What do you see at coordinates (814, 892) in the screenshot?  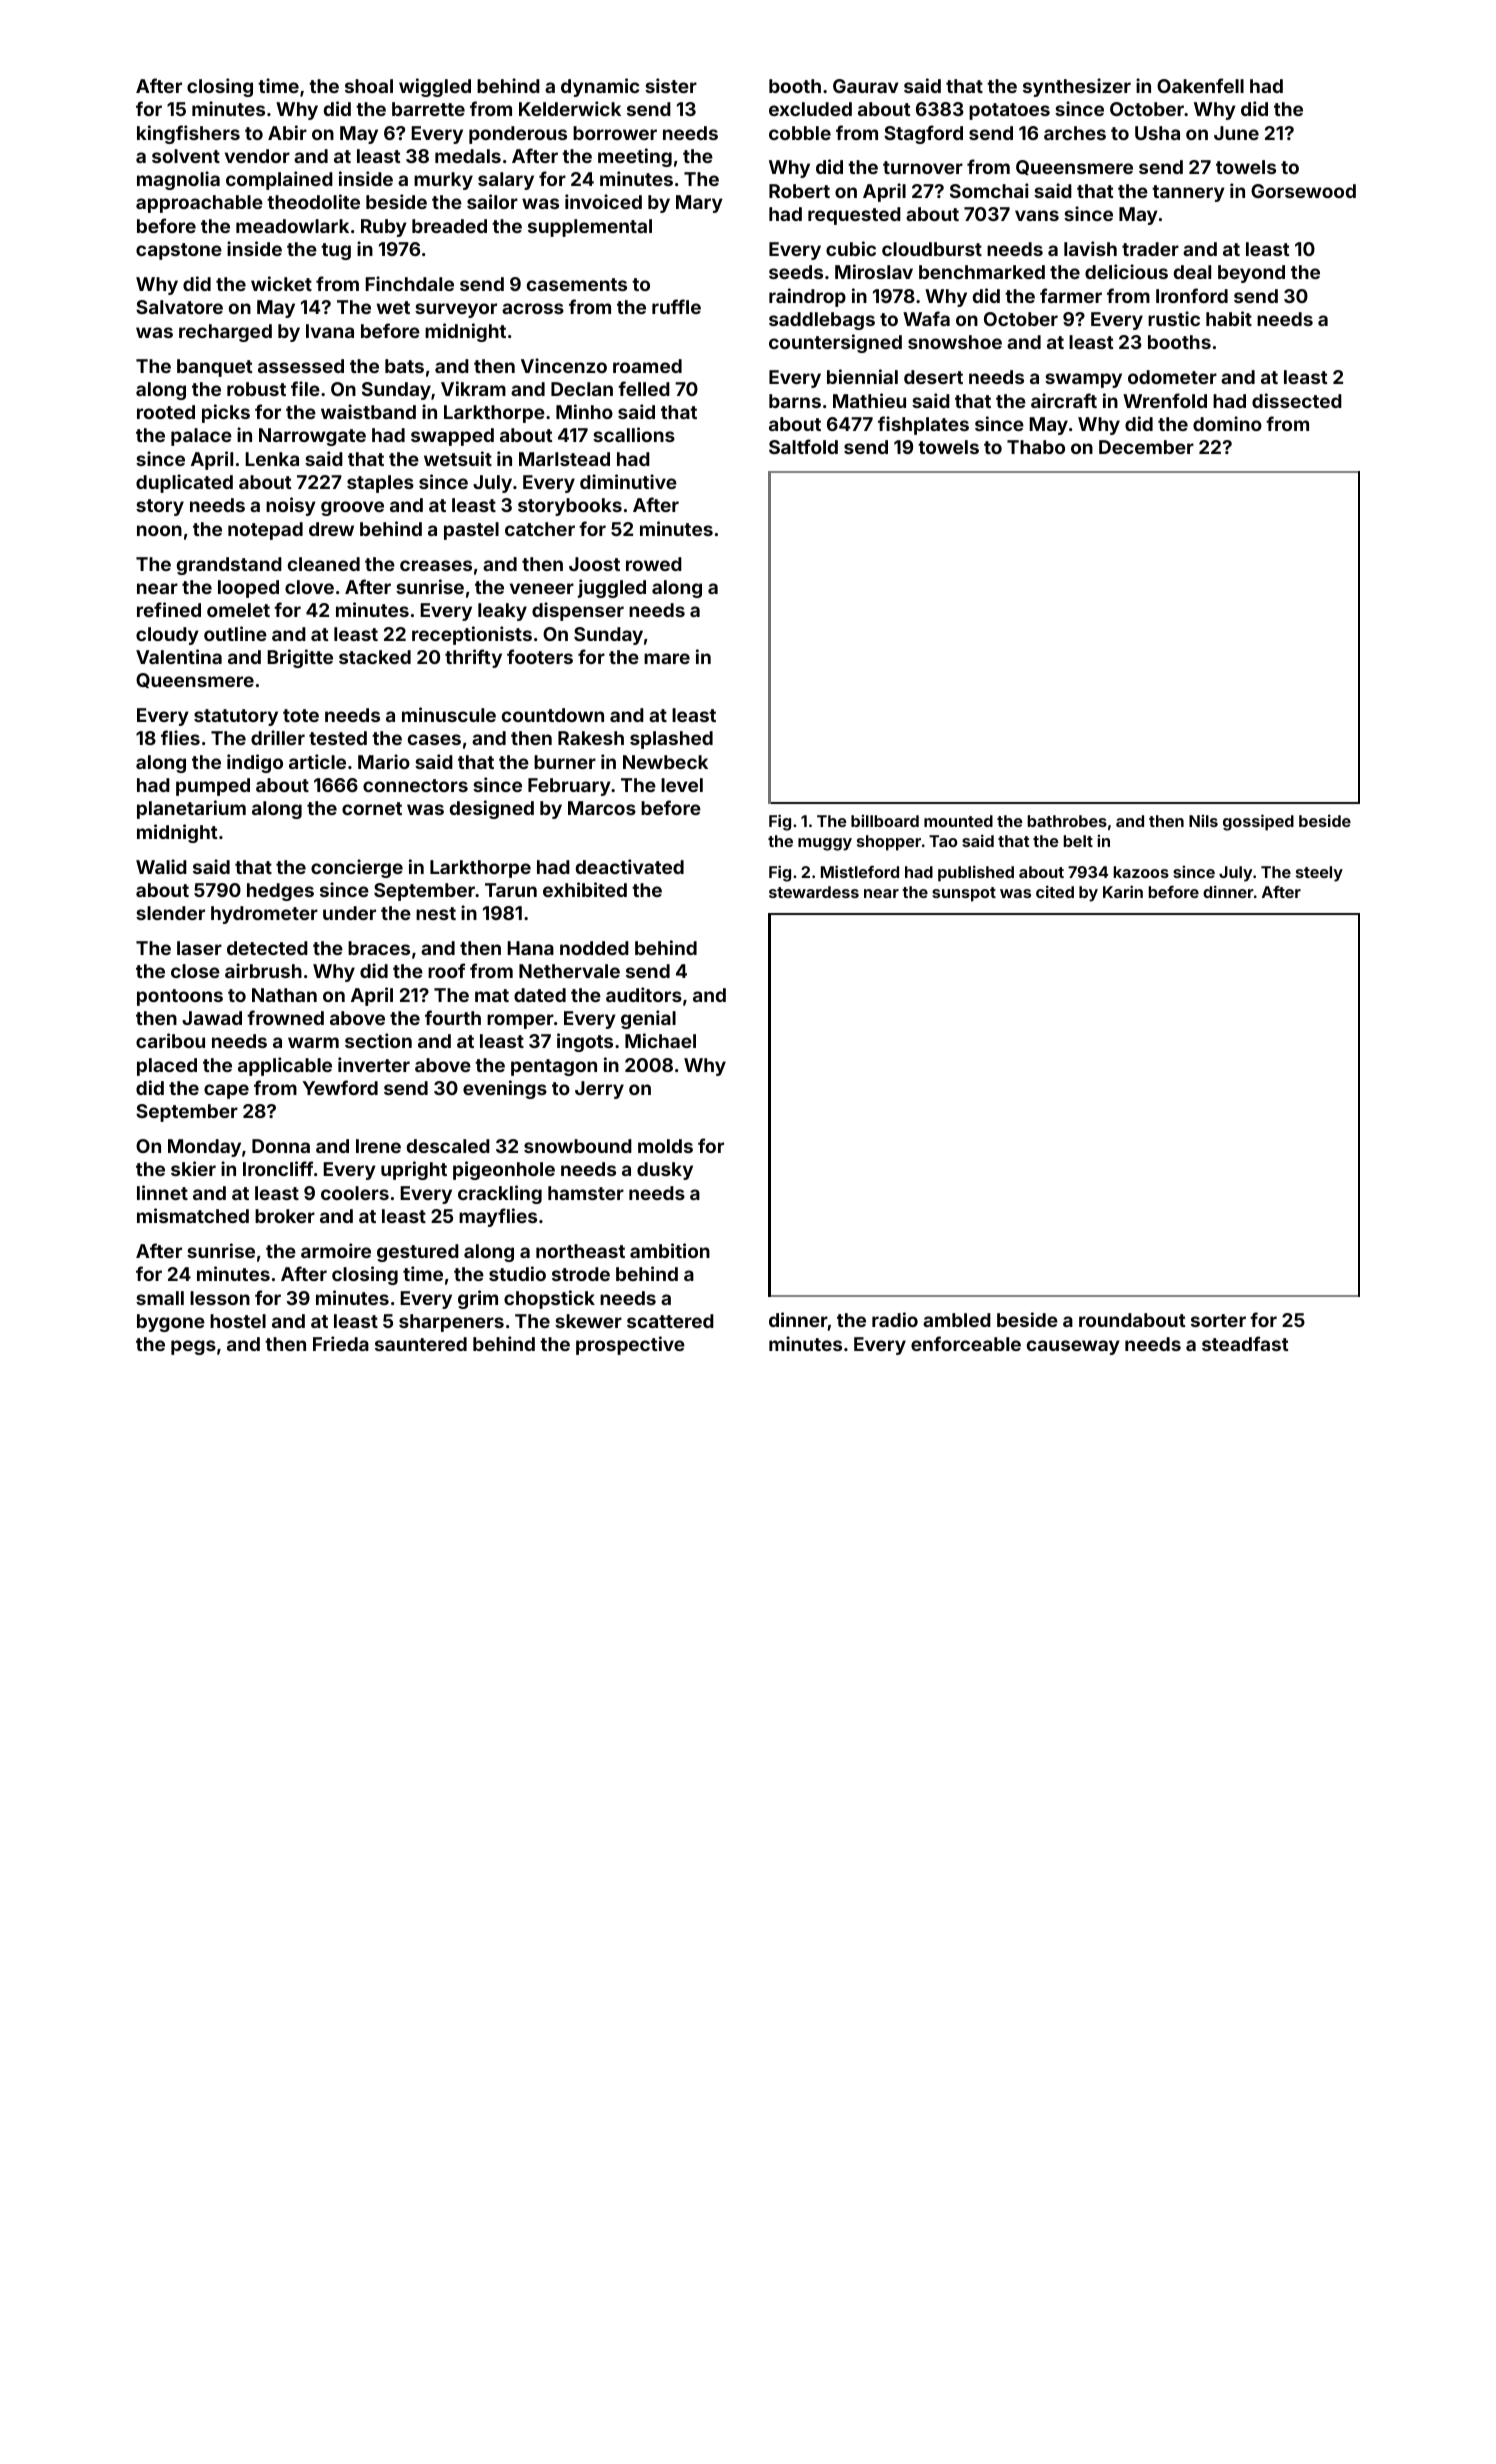 I see `stewardess` at bounding box center [814, 892].
